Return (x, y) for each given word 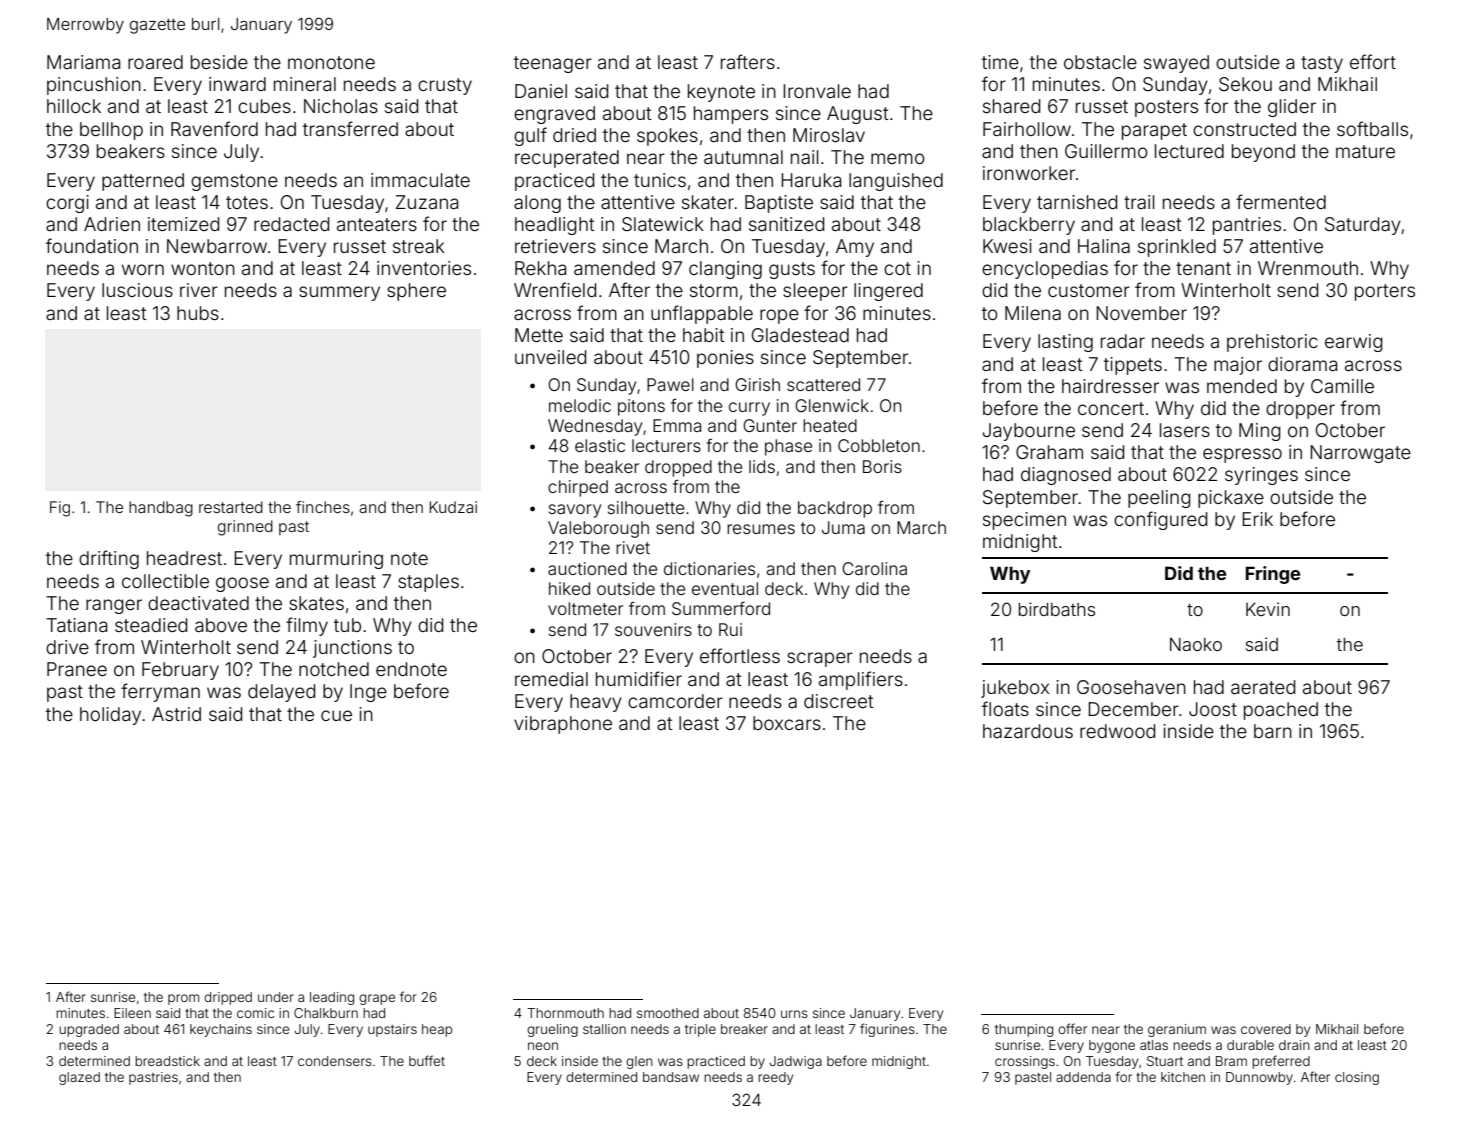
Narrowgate (1360, 454)
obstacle (1100, 62)
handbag (161, 509)
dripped (228, 998)
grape (377, 999)
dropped (678, 468)
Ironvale (817, 91)
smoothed (668, 1013)
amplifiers (861, 680)
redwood (1117, 731)
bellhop (111, 131)
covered (1266, 1029)
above (221, 625)
